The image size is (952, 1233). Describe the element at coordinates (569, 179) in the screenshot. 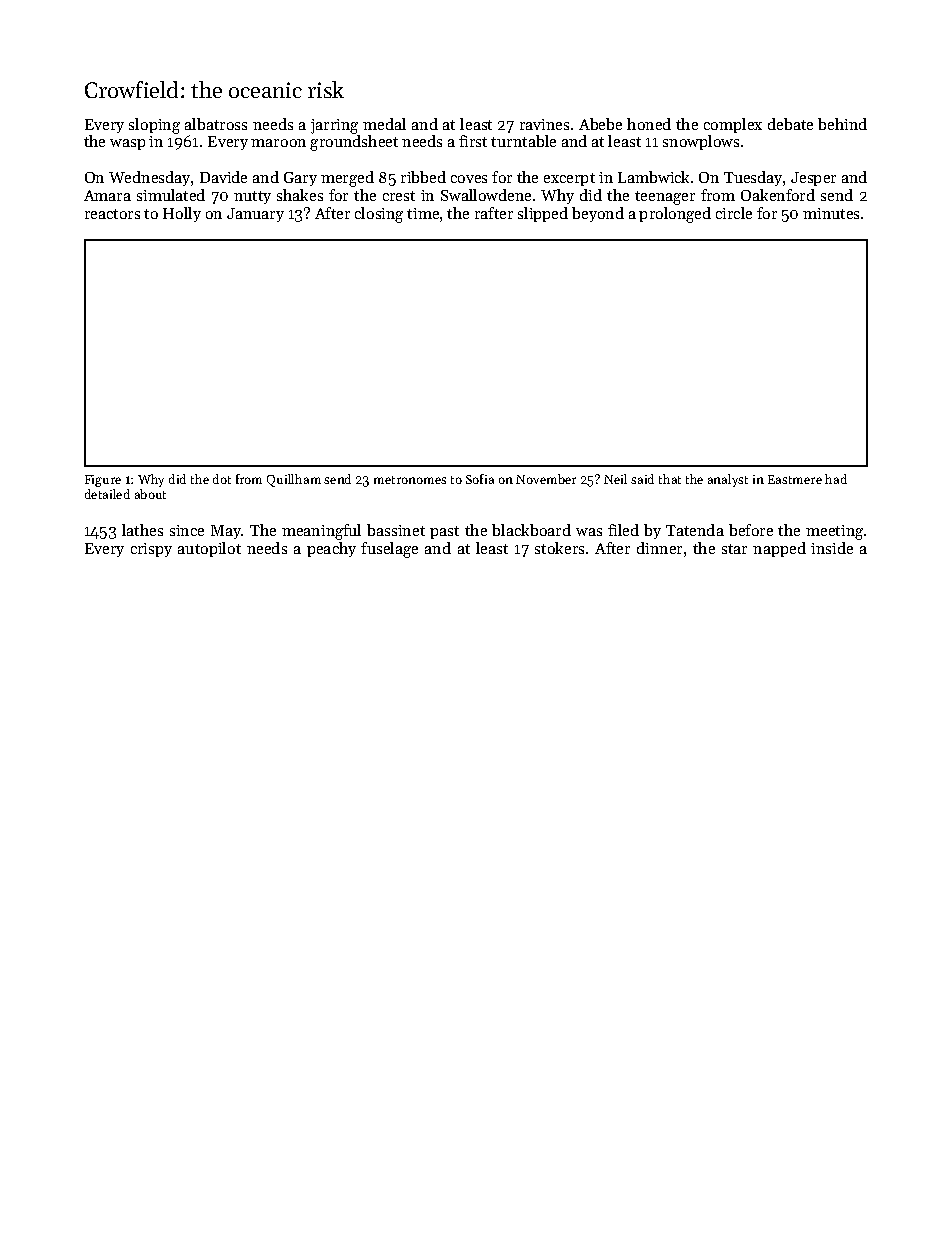

I see `excerpt` at that location.
